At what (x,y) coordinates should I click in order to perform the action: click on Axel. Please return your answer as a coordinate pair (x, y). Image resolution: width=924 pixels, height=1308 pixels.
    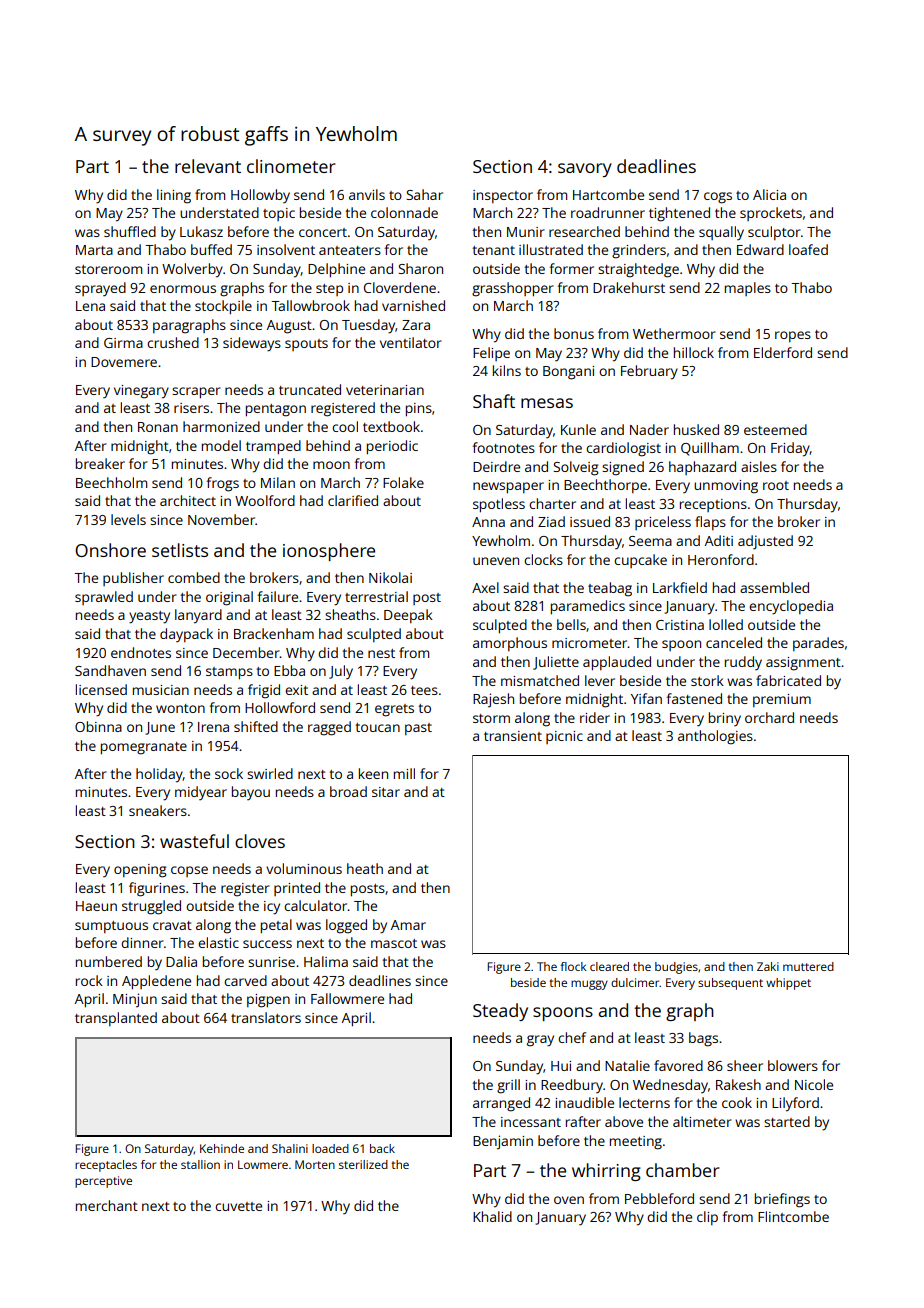
    Looking at the image, I should click on (485, 587).
